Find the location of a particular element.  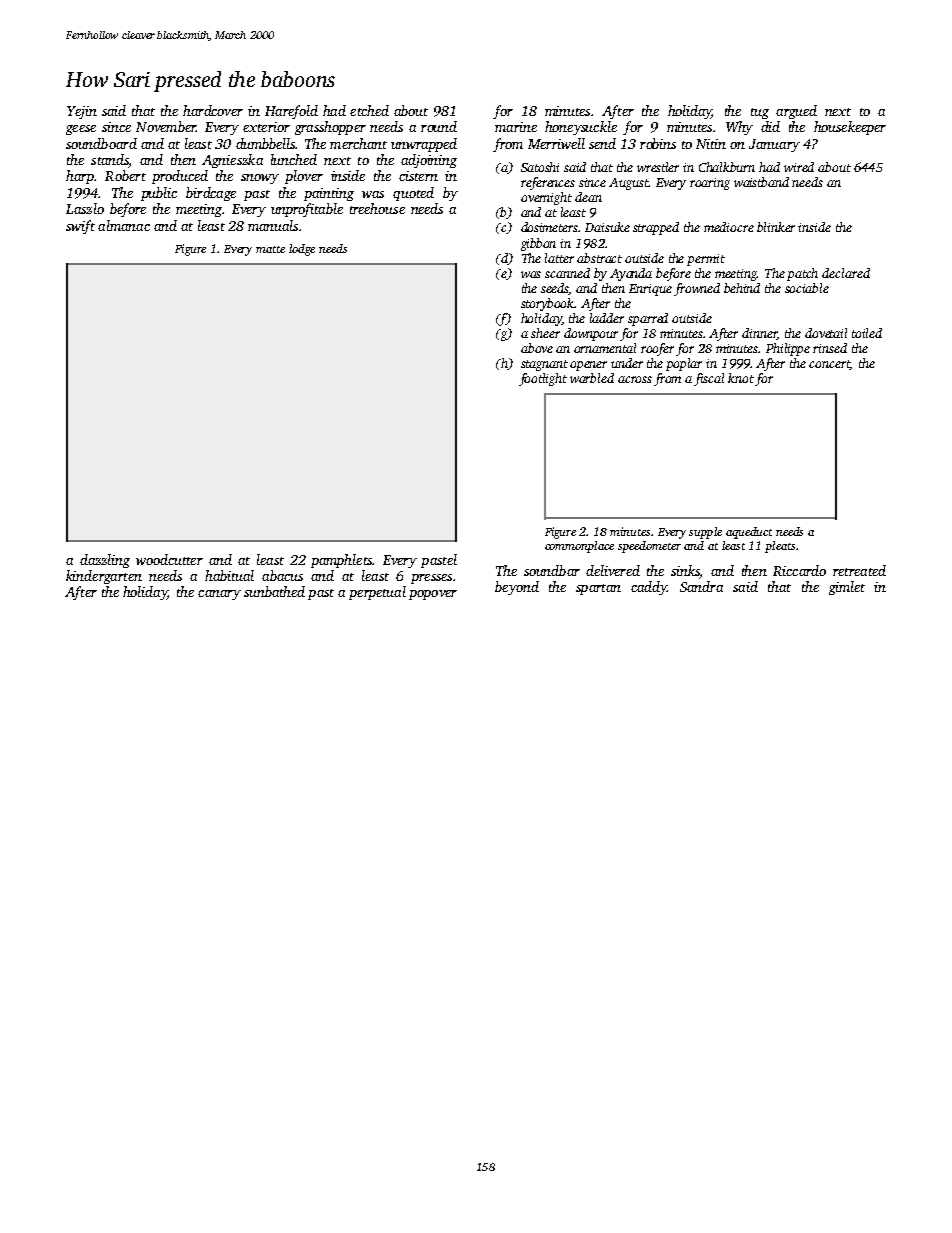

quoted is located at coordinates (413, 194).
